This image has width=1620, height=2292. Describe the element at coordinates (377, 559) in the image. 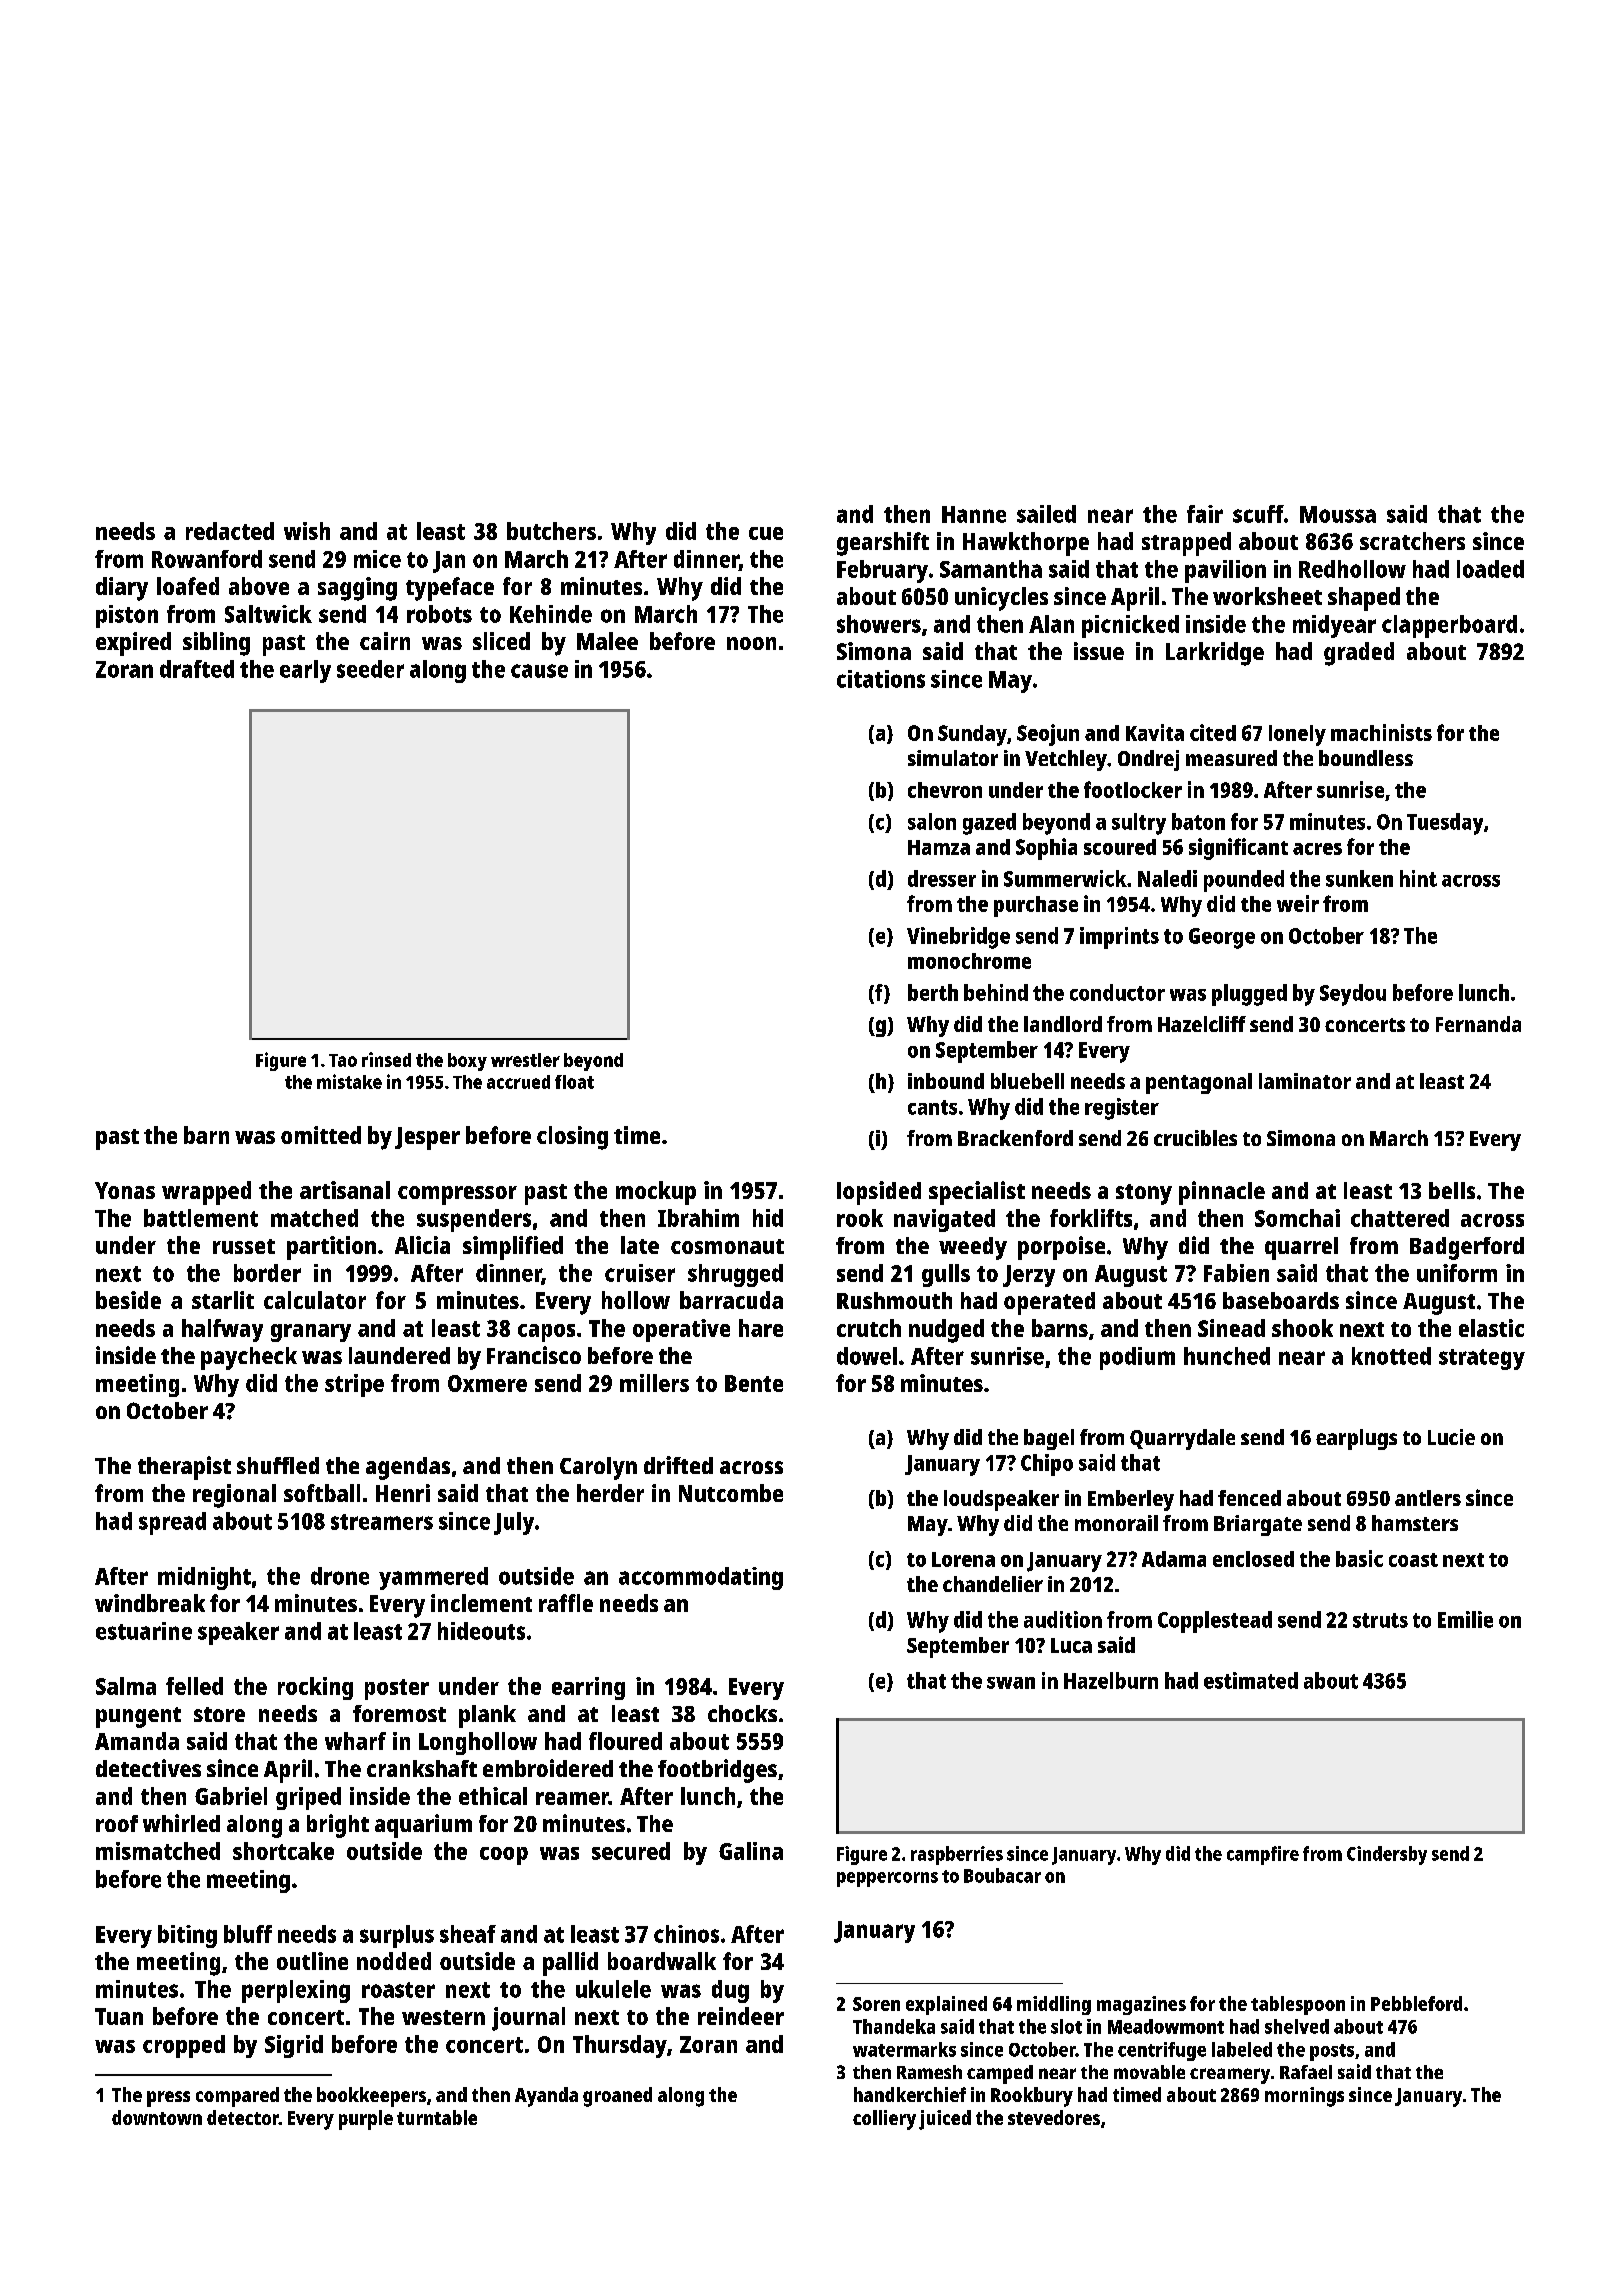

I see `mice` at that location.
